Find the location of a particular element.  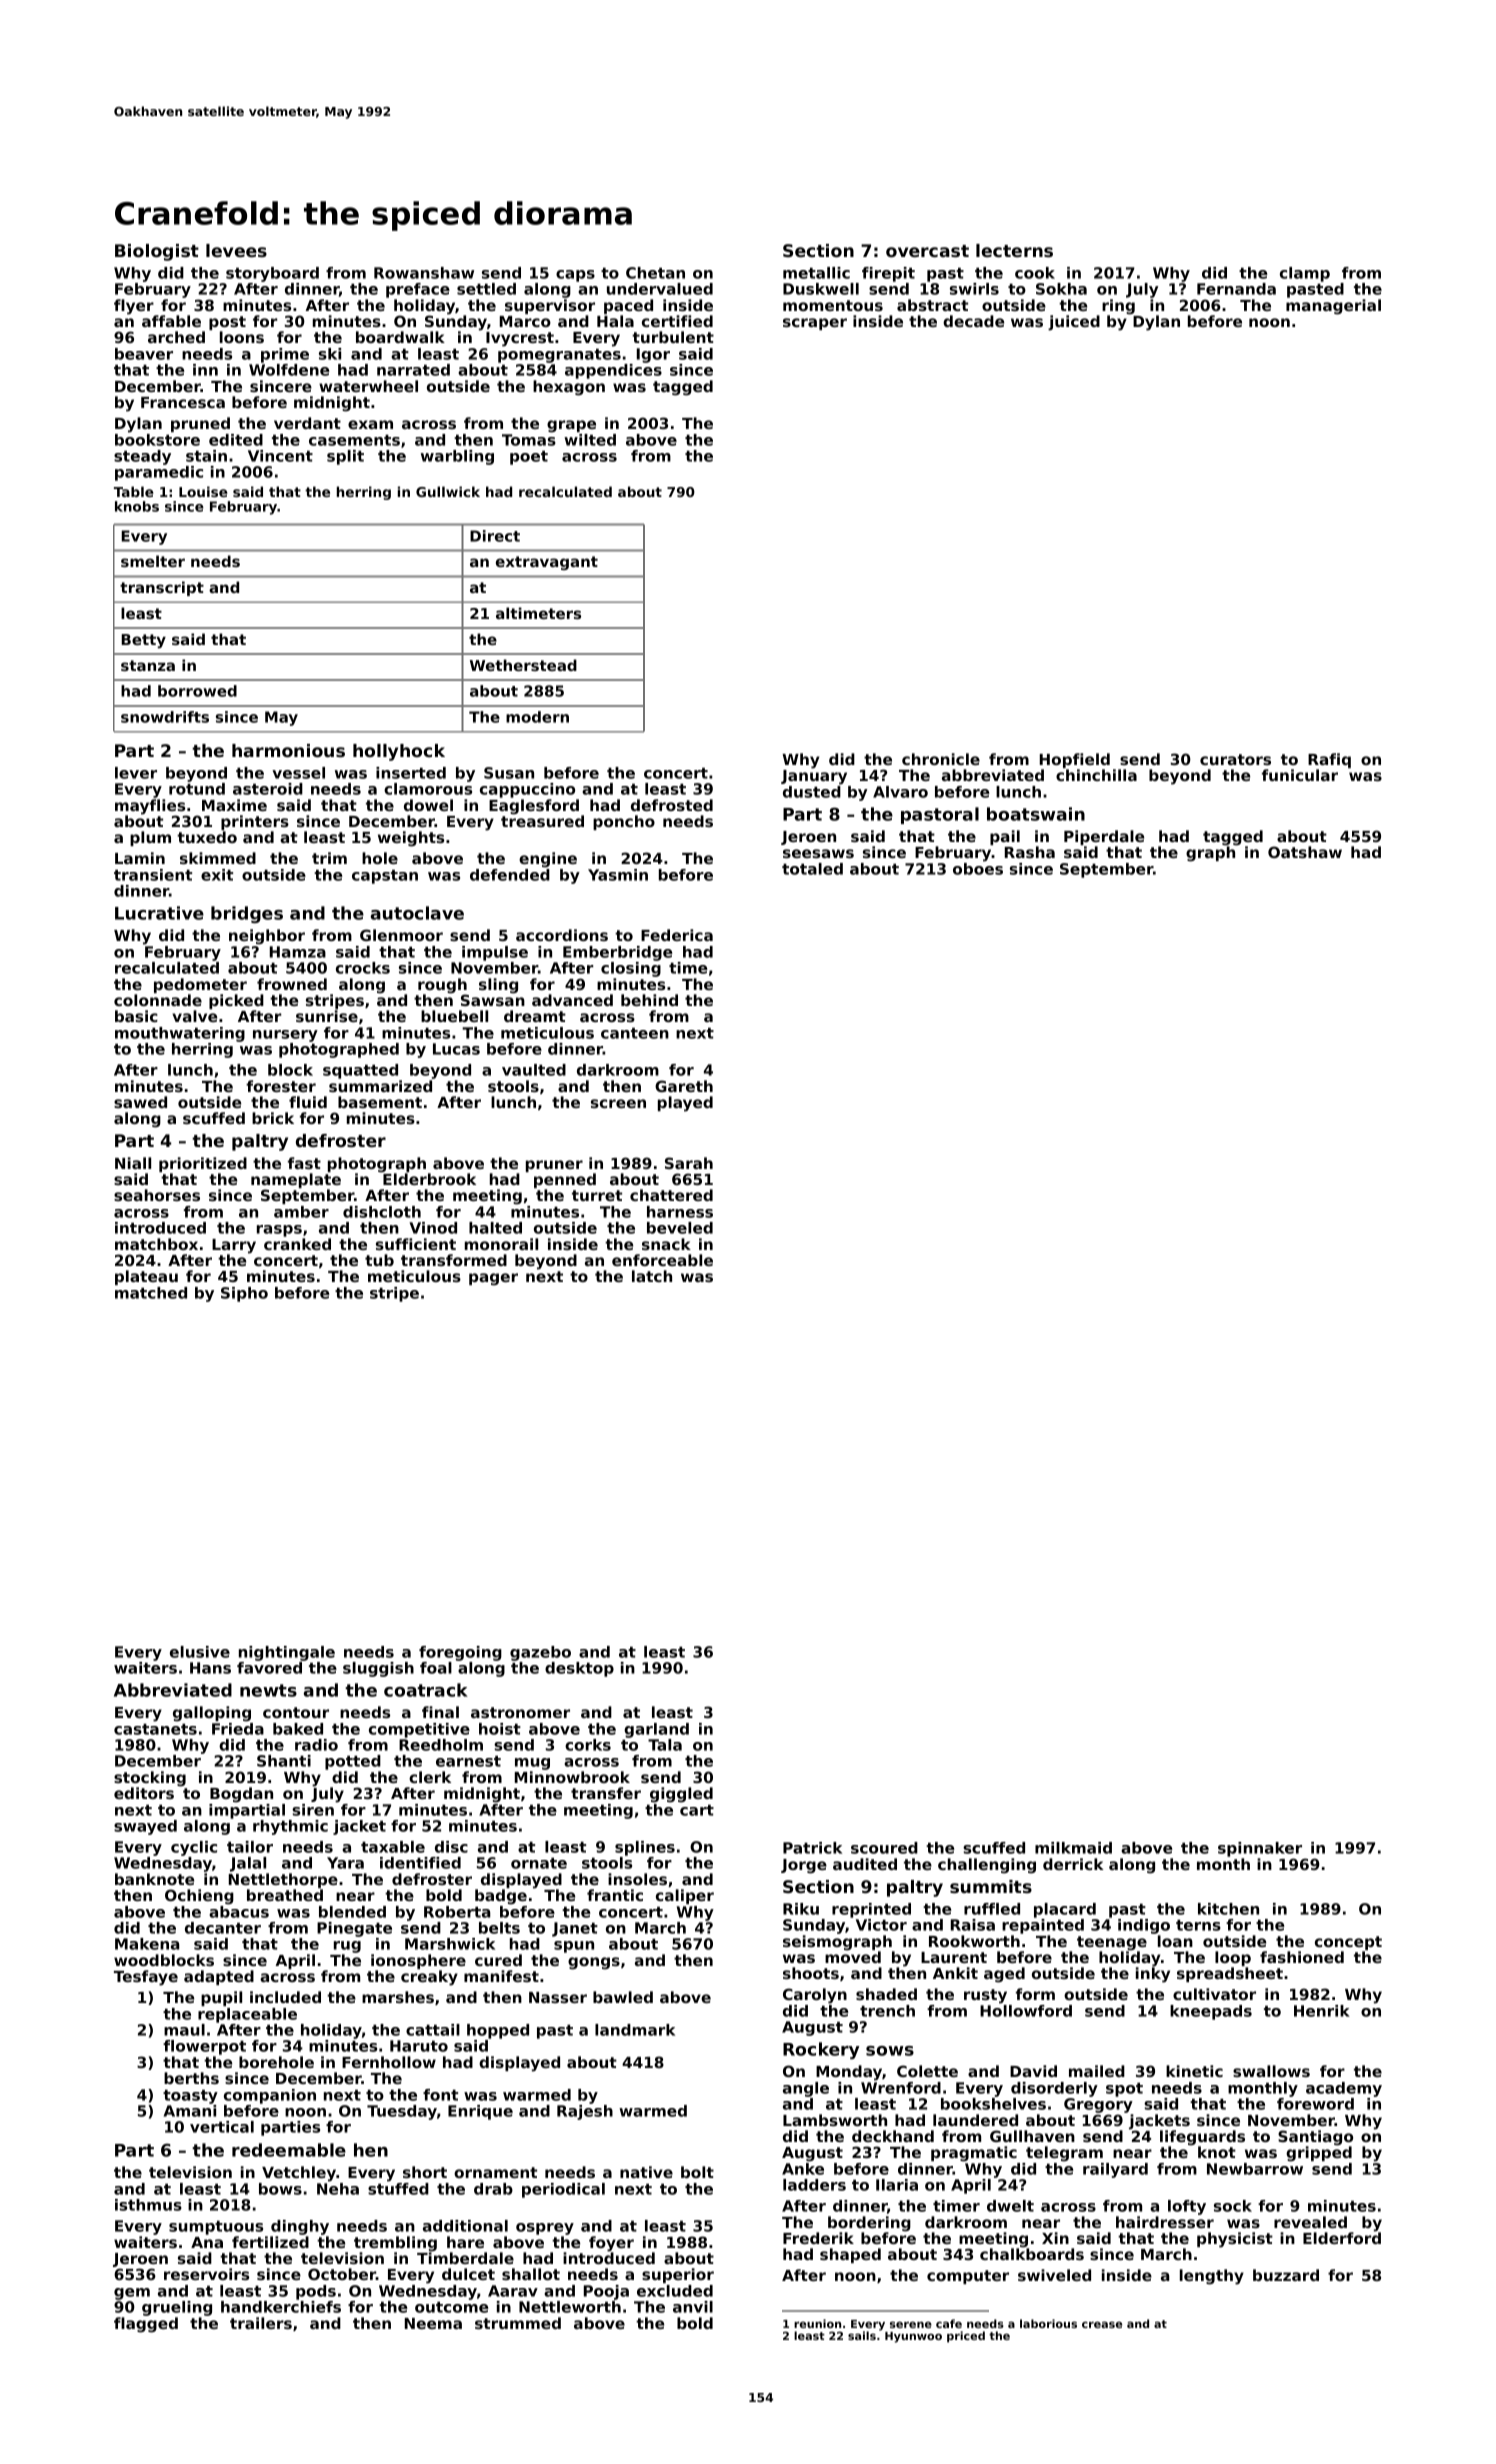

gazebo is located at coordinates (540, 1653).
